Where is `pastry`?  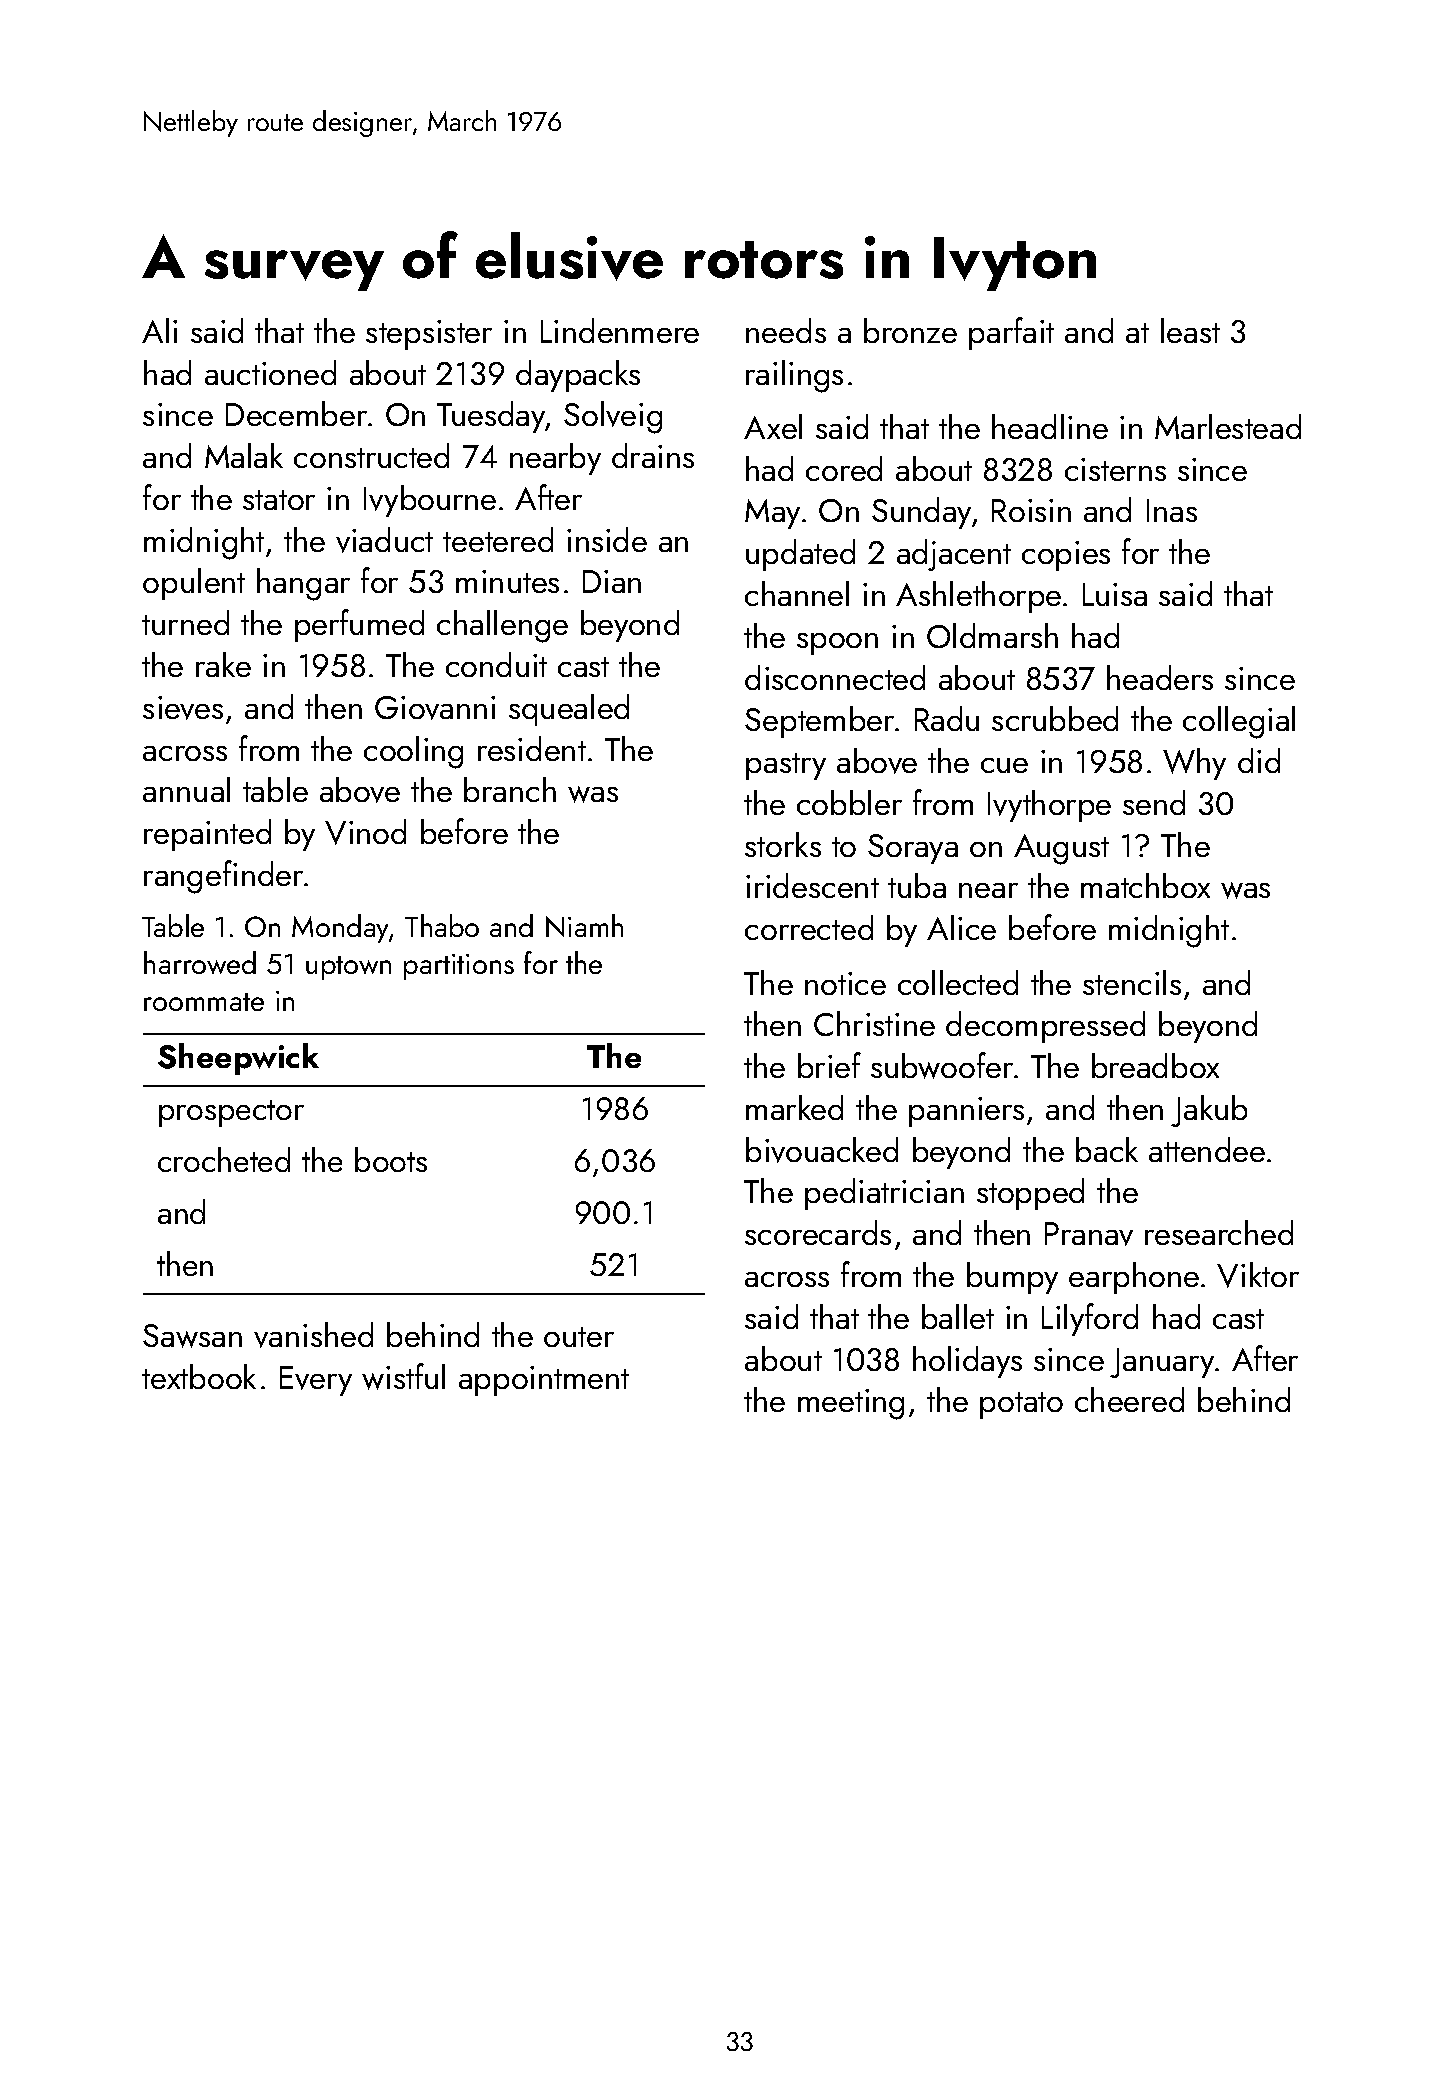
pastry is located at coordinates (786, 766).
